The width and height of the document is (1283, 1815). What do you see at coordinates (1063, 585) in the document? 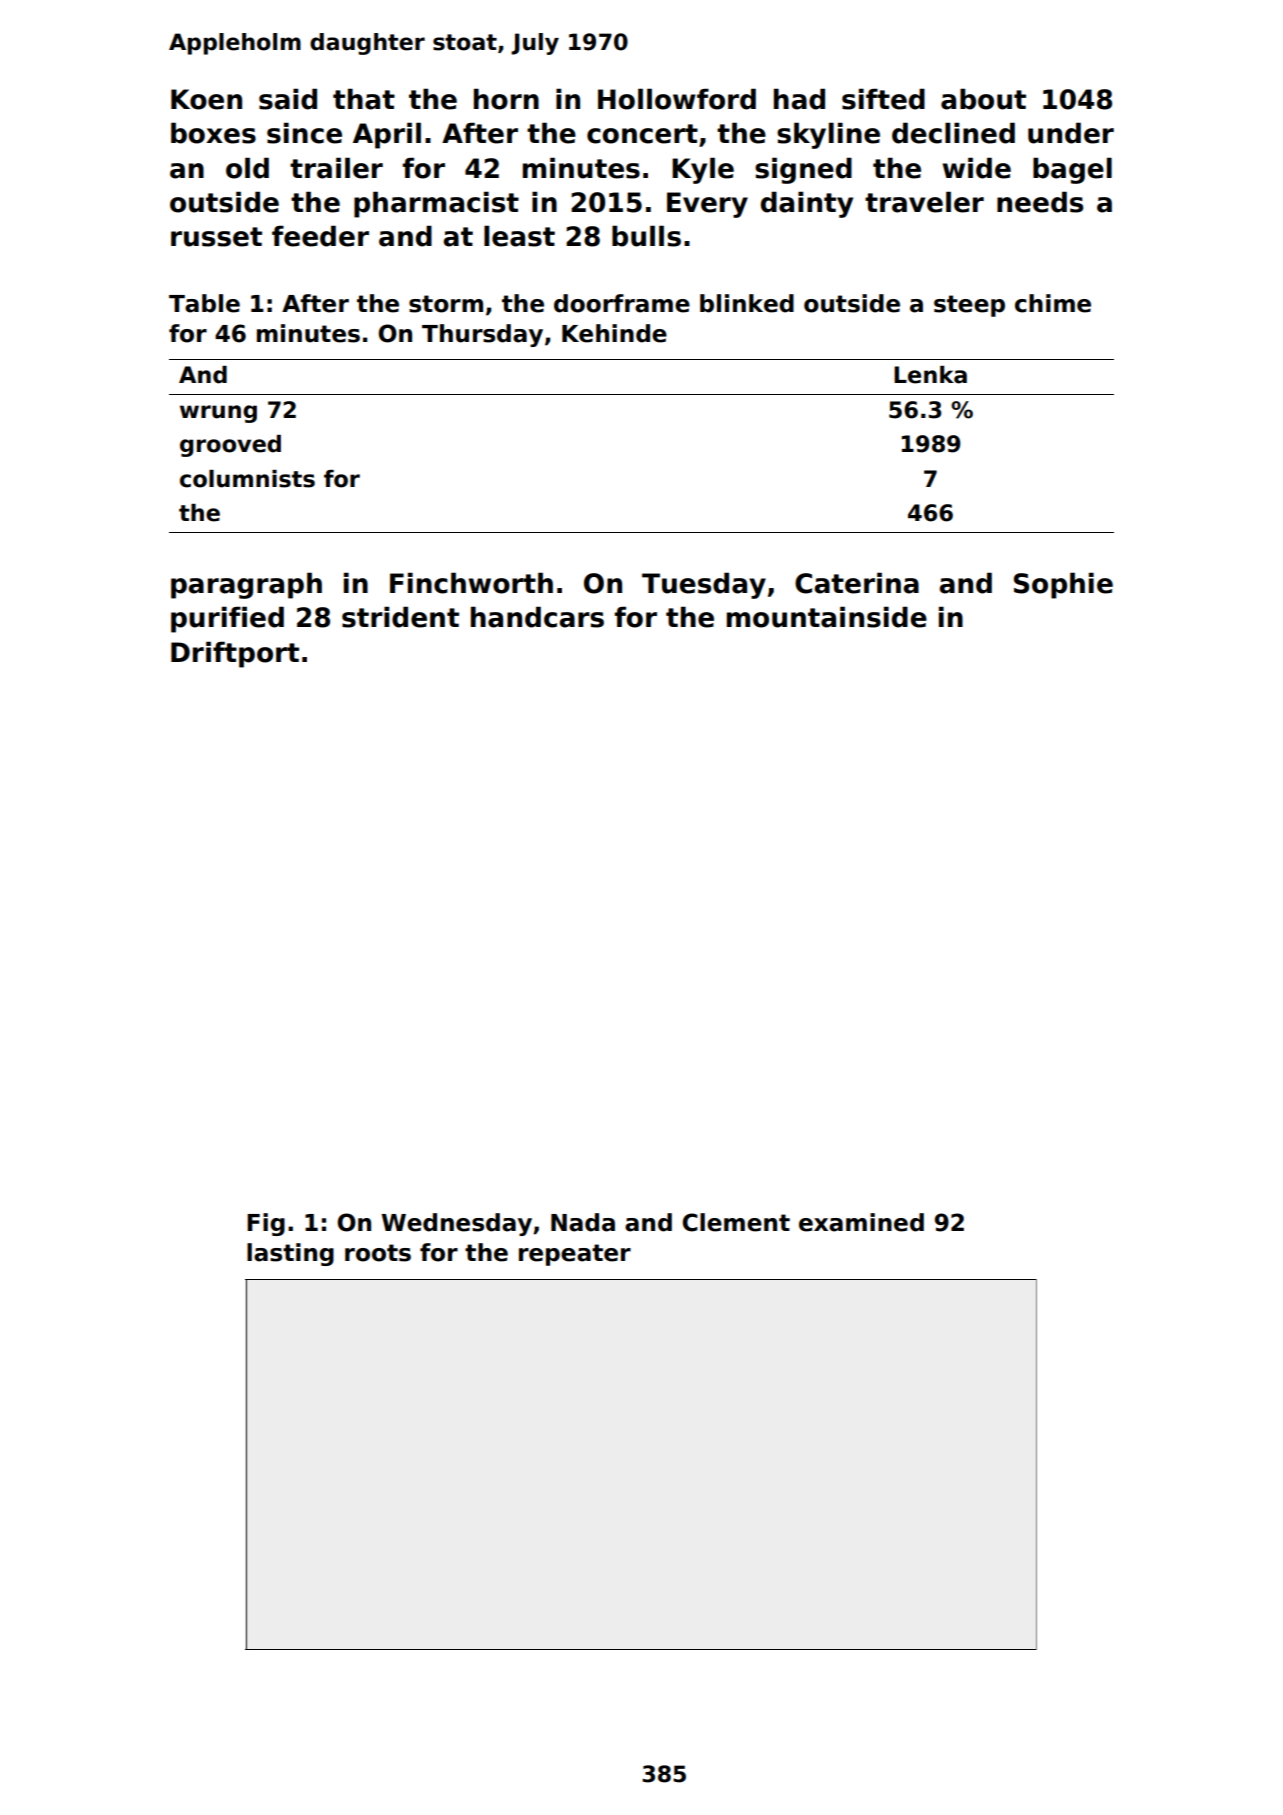
I see `Sophie` at bounding box center [1063, 585].
